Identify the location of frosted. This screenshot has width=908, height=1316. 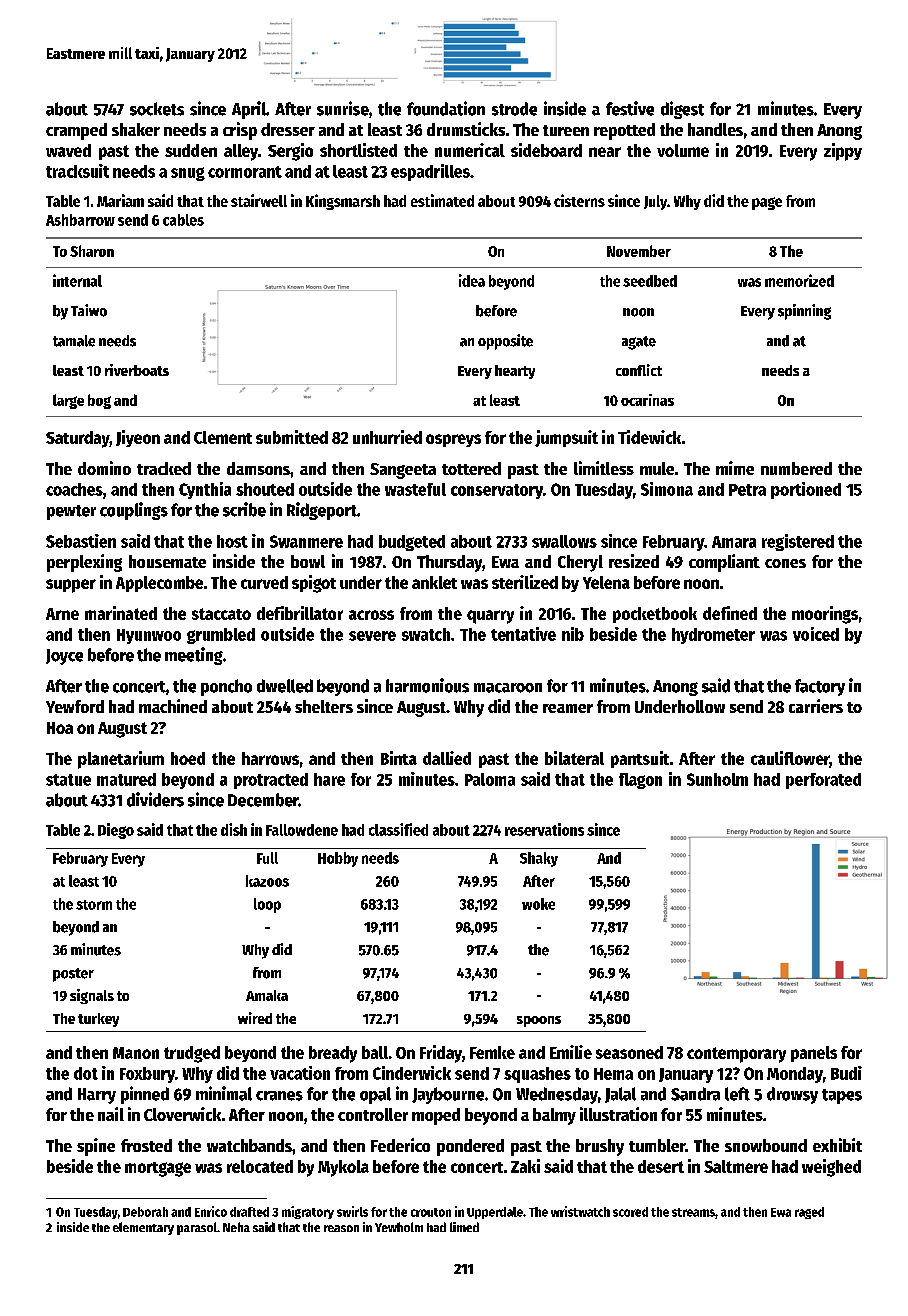
(146, 1145).
